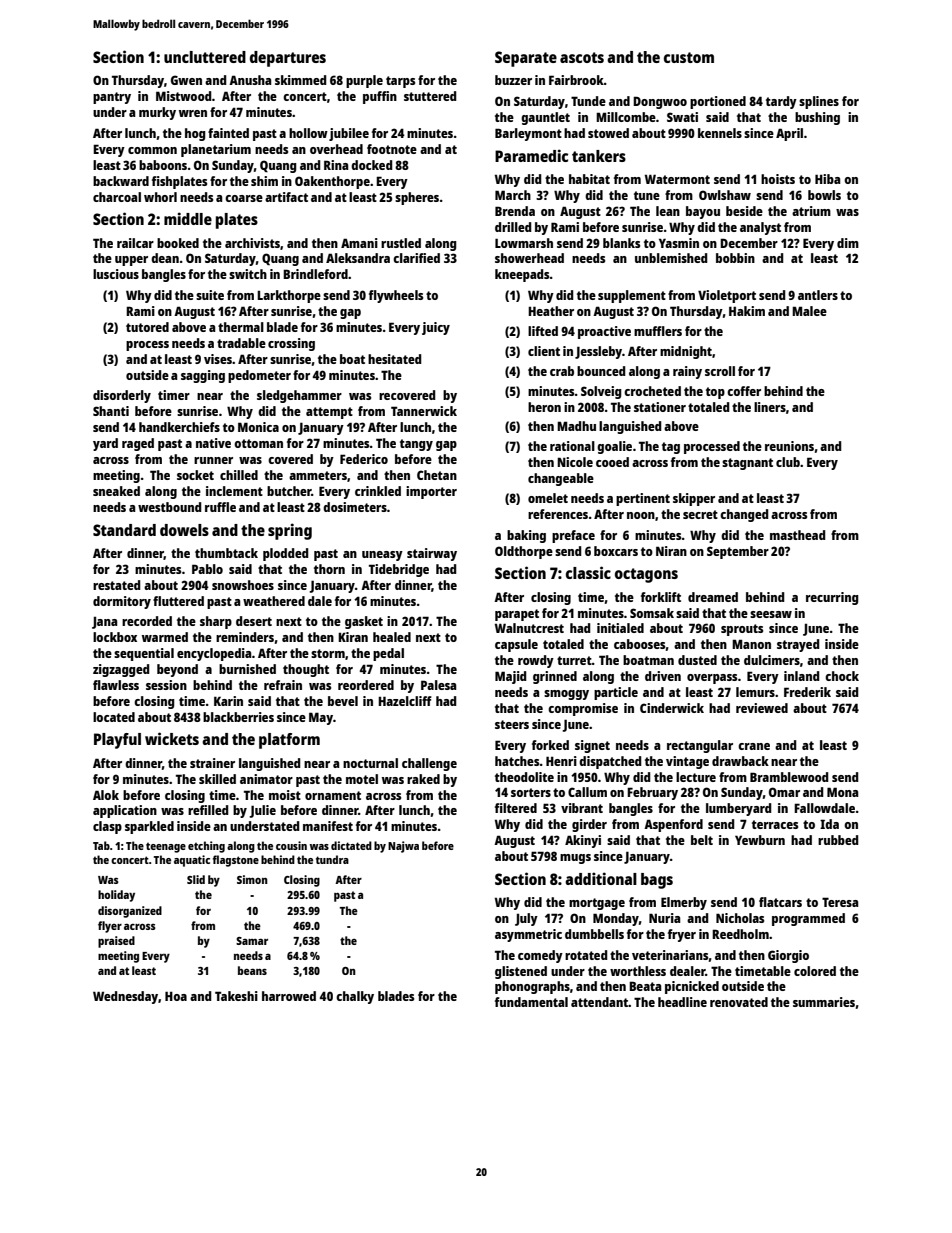 Image resolution: width=952 pixels, height=1233 pixels. What do you see at coordinates (250, 80) in the document?
I see `Anusha` at bounding box center [250, 80].
